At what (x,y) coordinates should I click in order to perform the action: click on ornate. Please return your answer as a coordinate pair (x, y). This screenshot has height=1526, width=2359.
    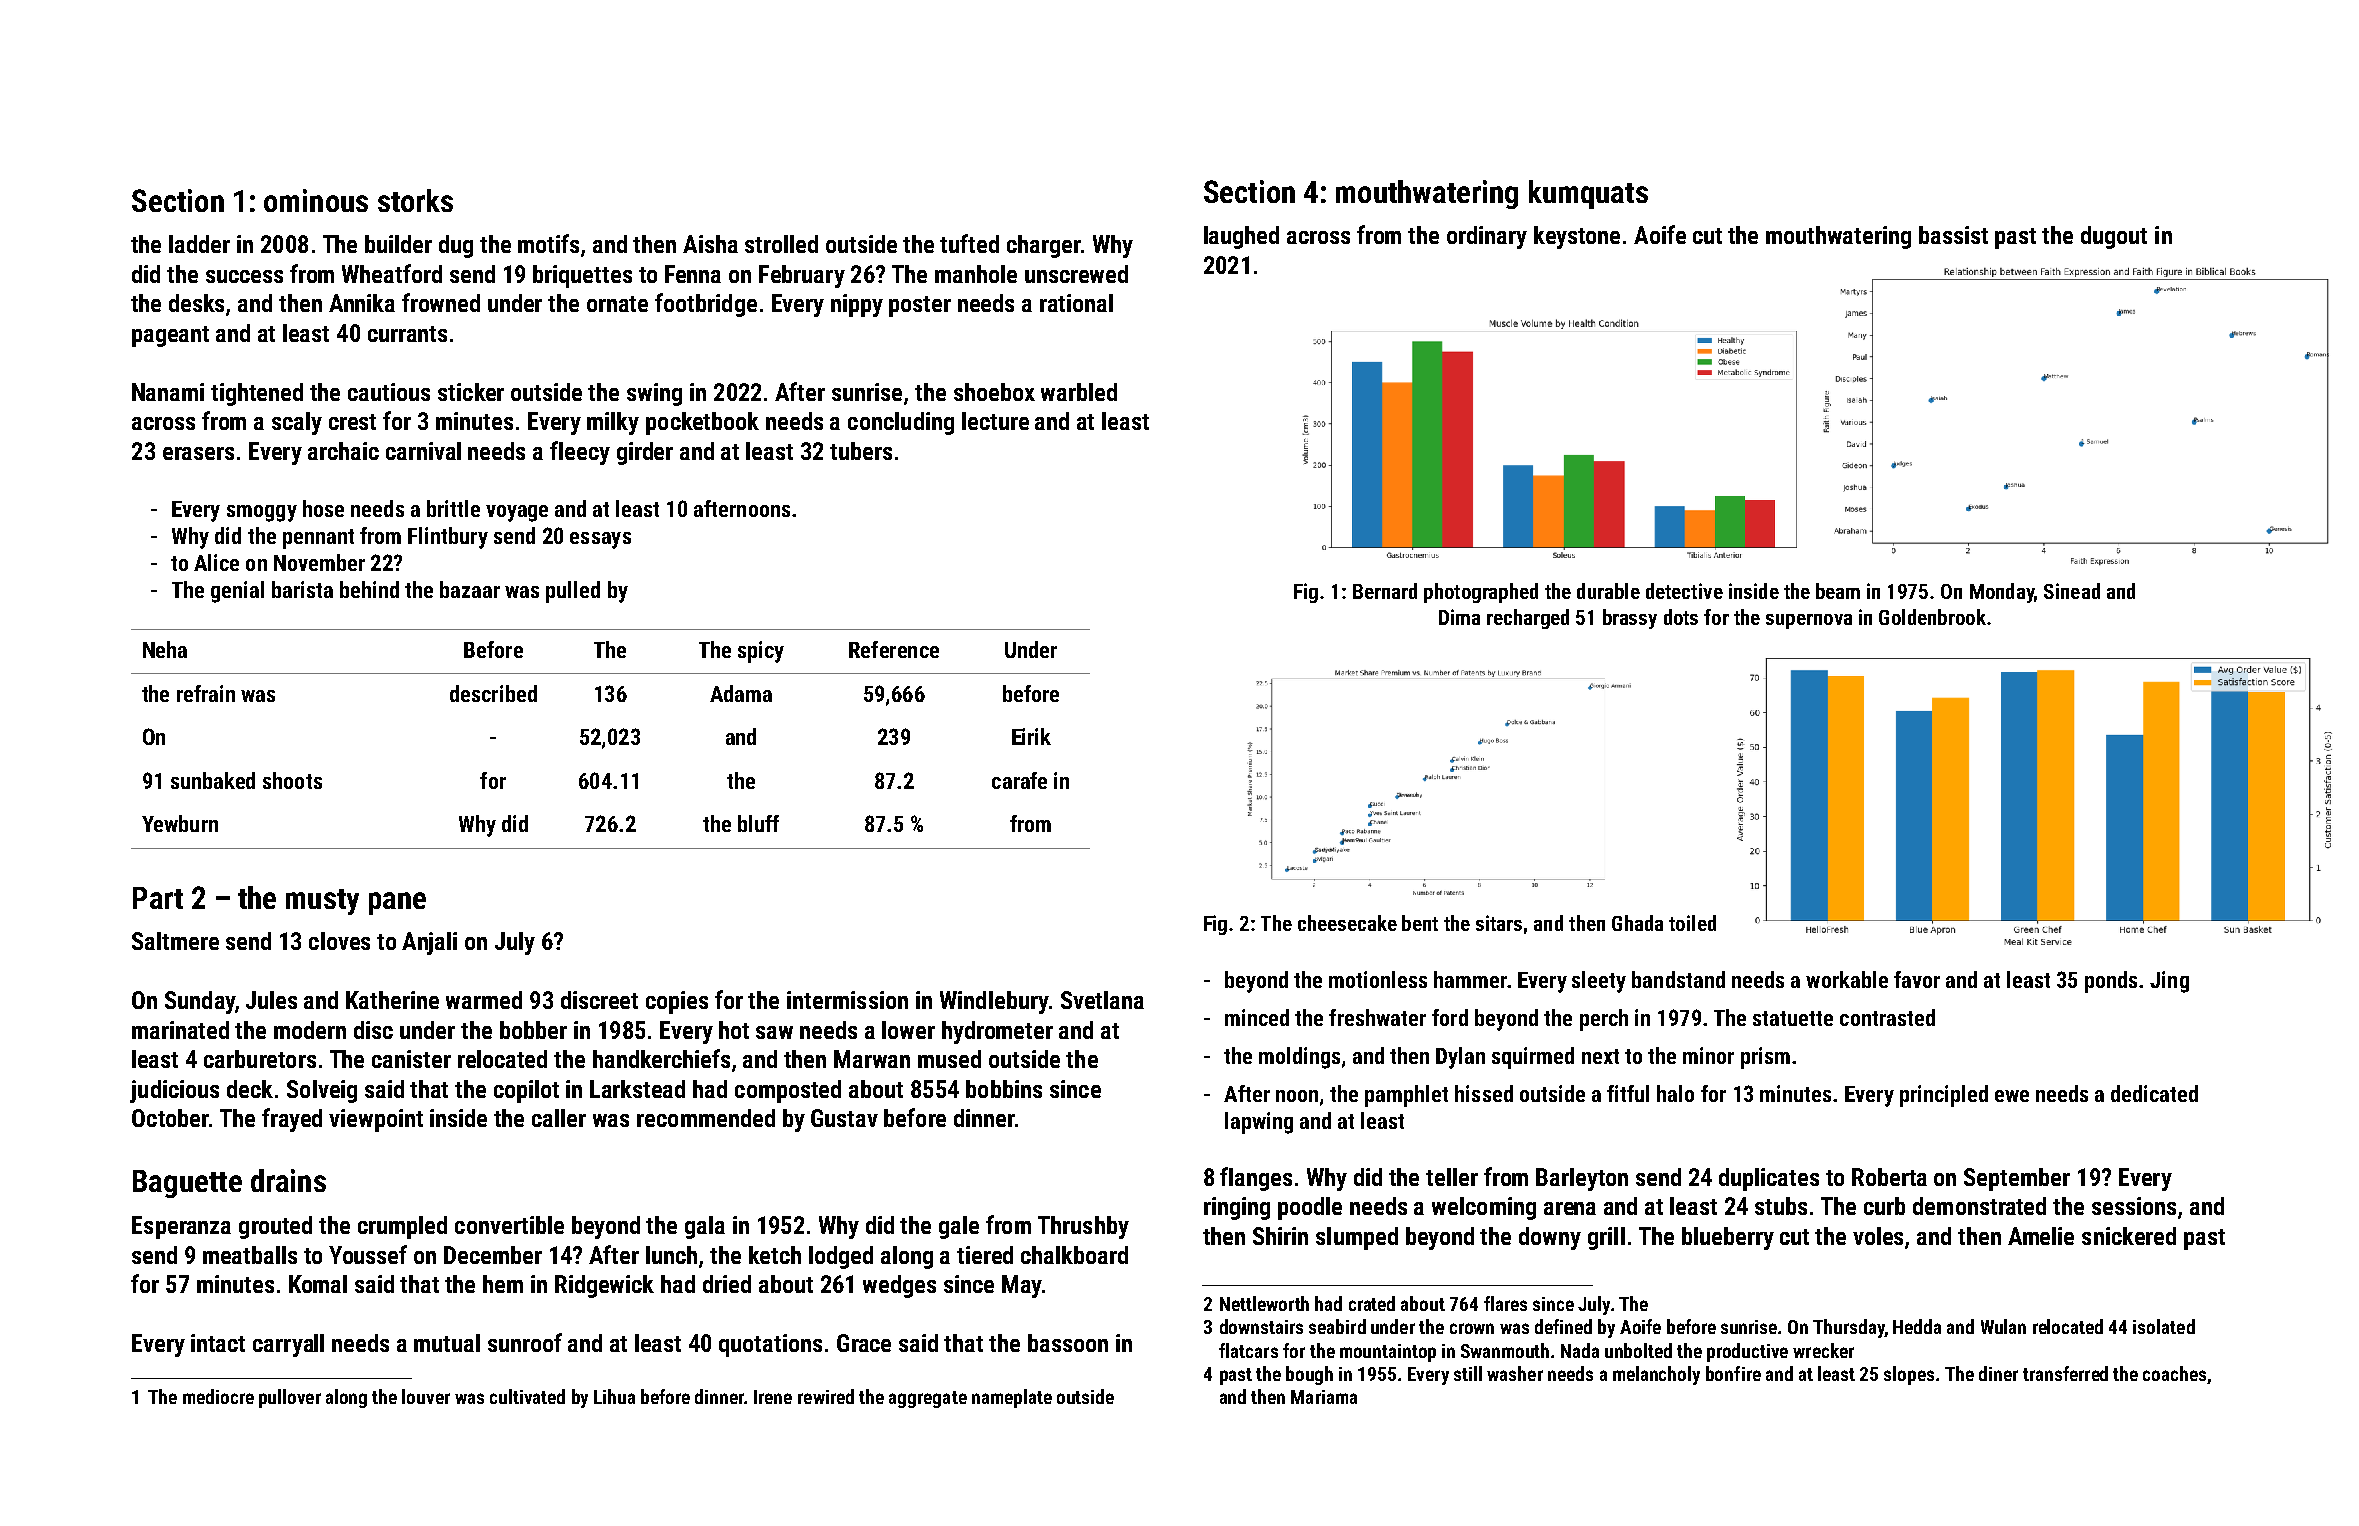
    Looking at the image, I should click on (617, 304).
